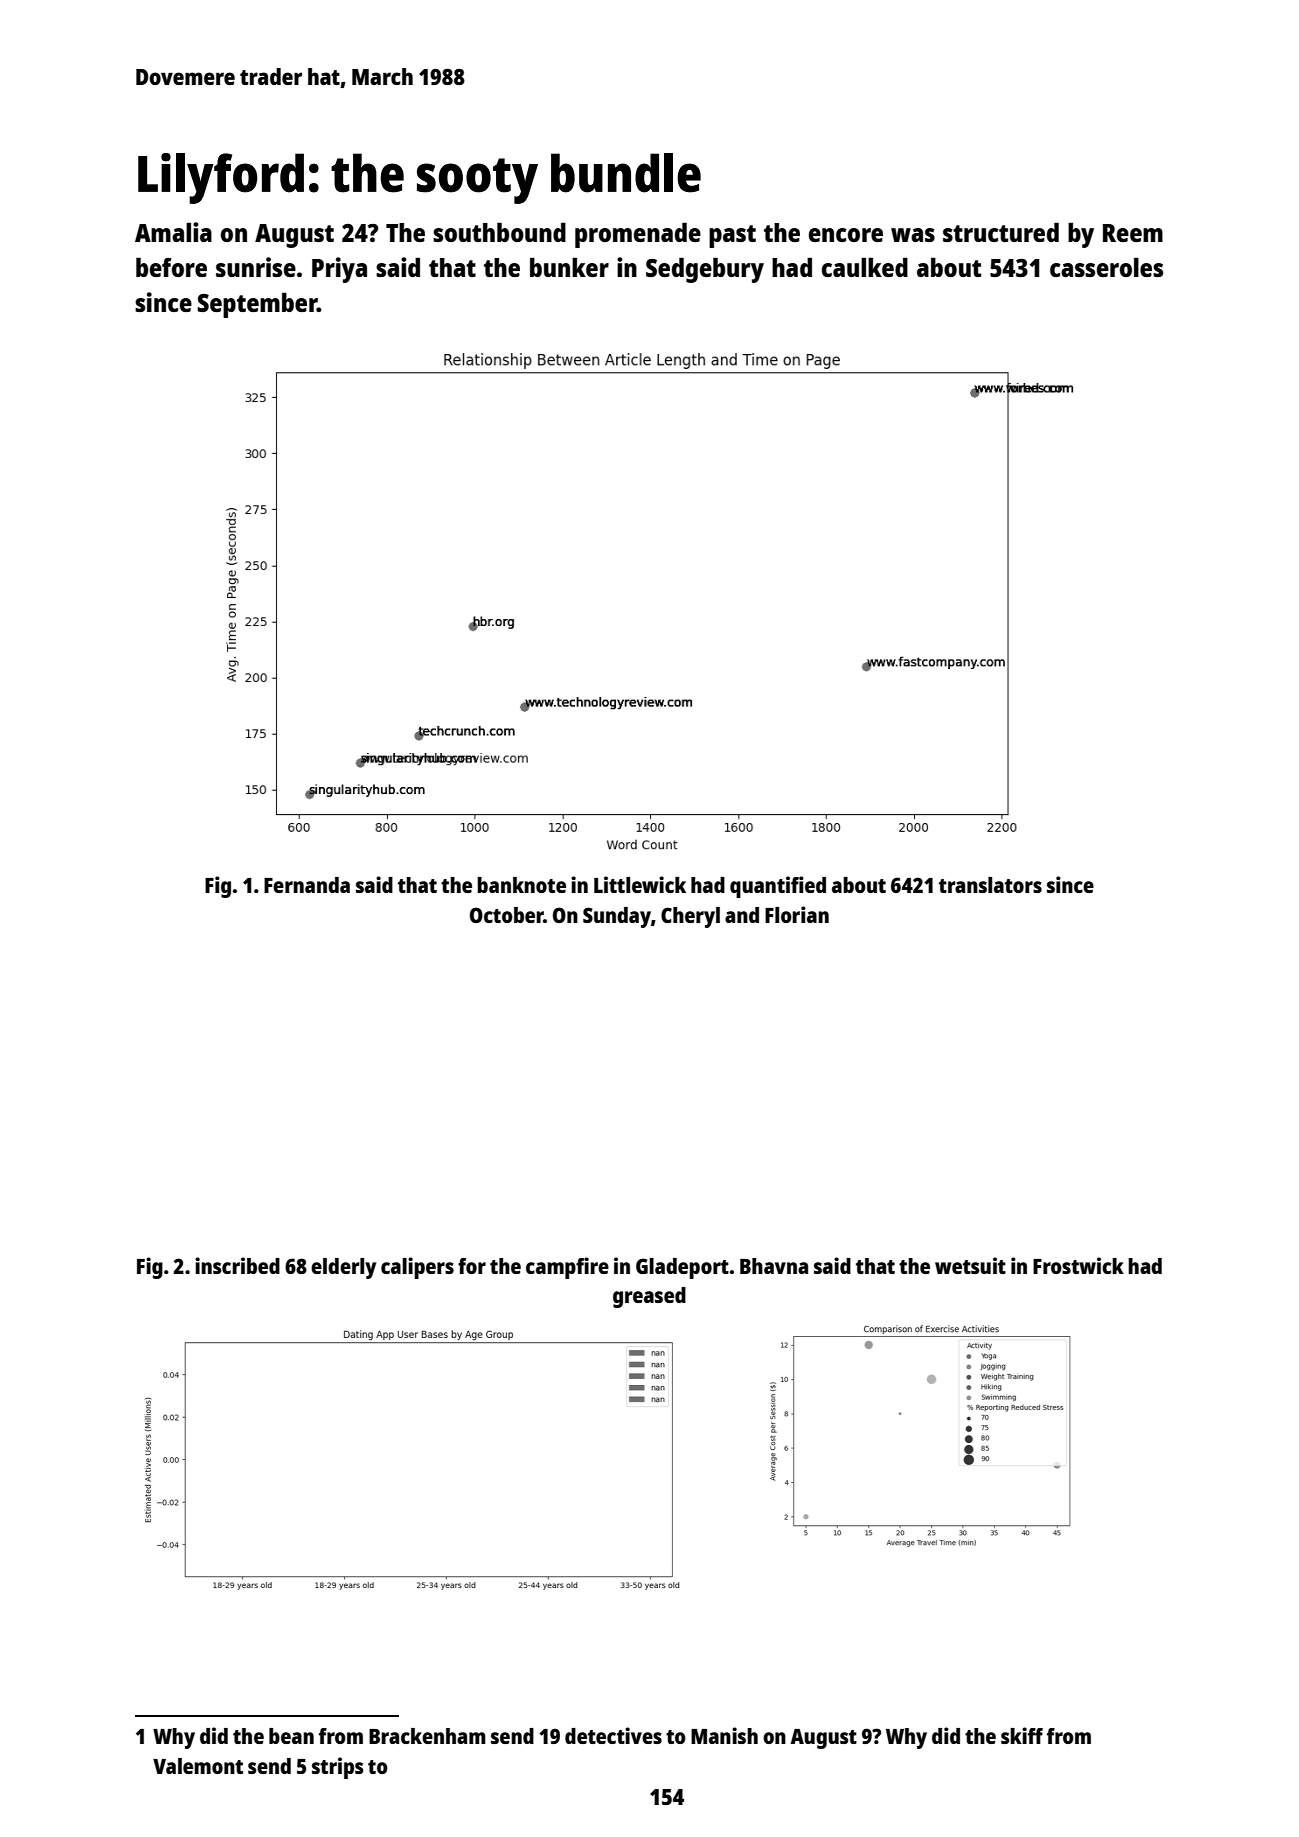 The height and width of the screenshot is (1837, 1299). I want to click on past, so click(732, 236).
